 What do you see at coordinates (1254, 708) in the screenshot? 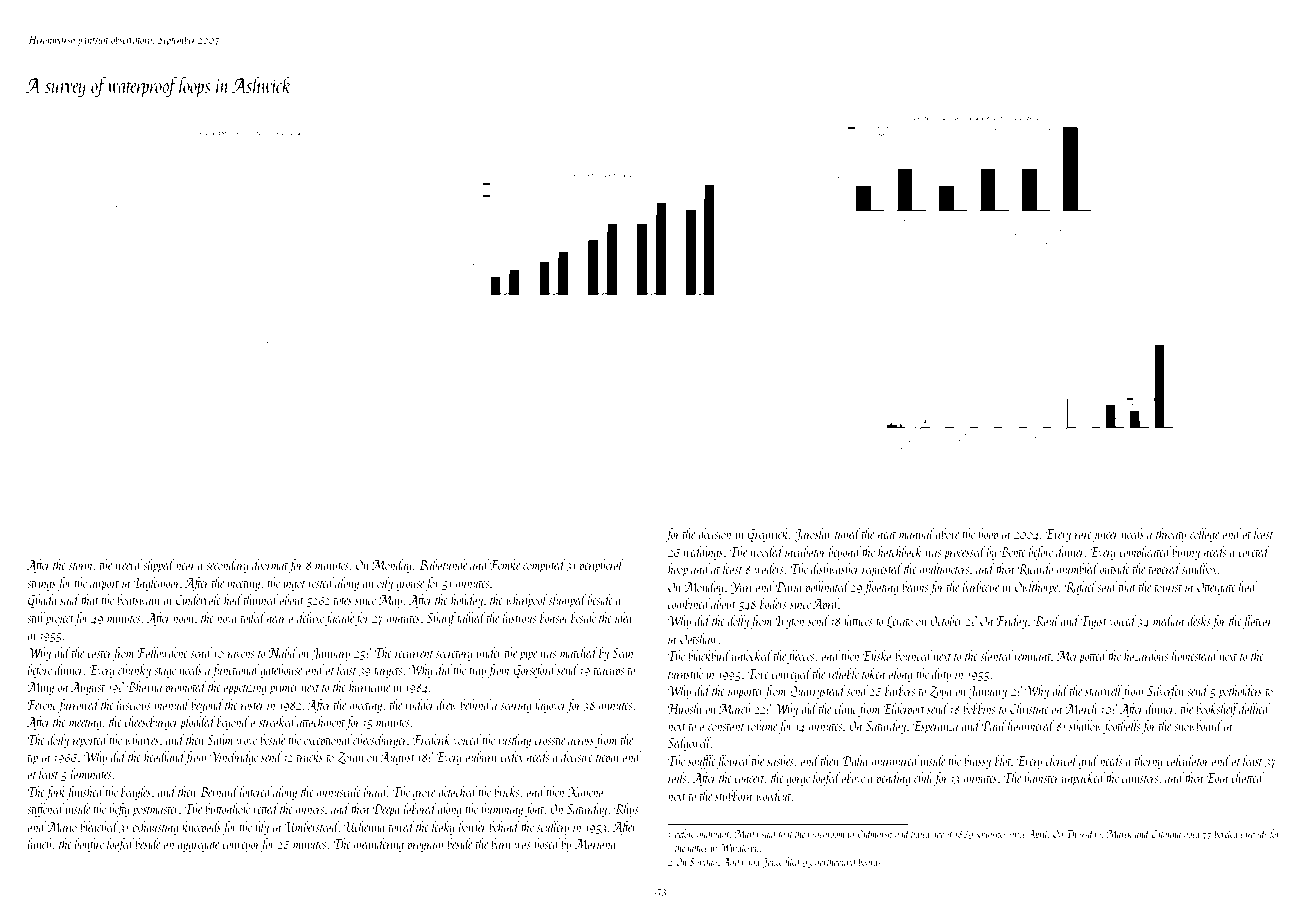
I see `dallied` at bounding box center [1254, 708].
